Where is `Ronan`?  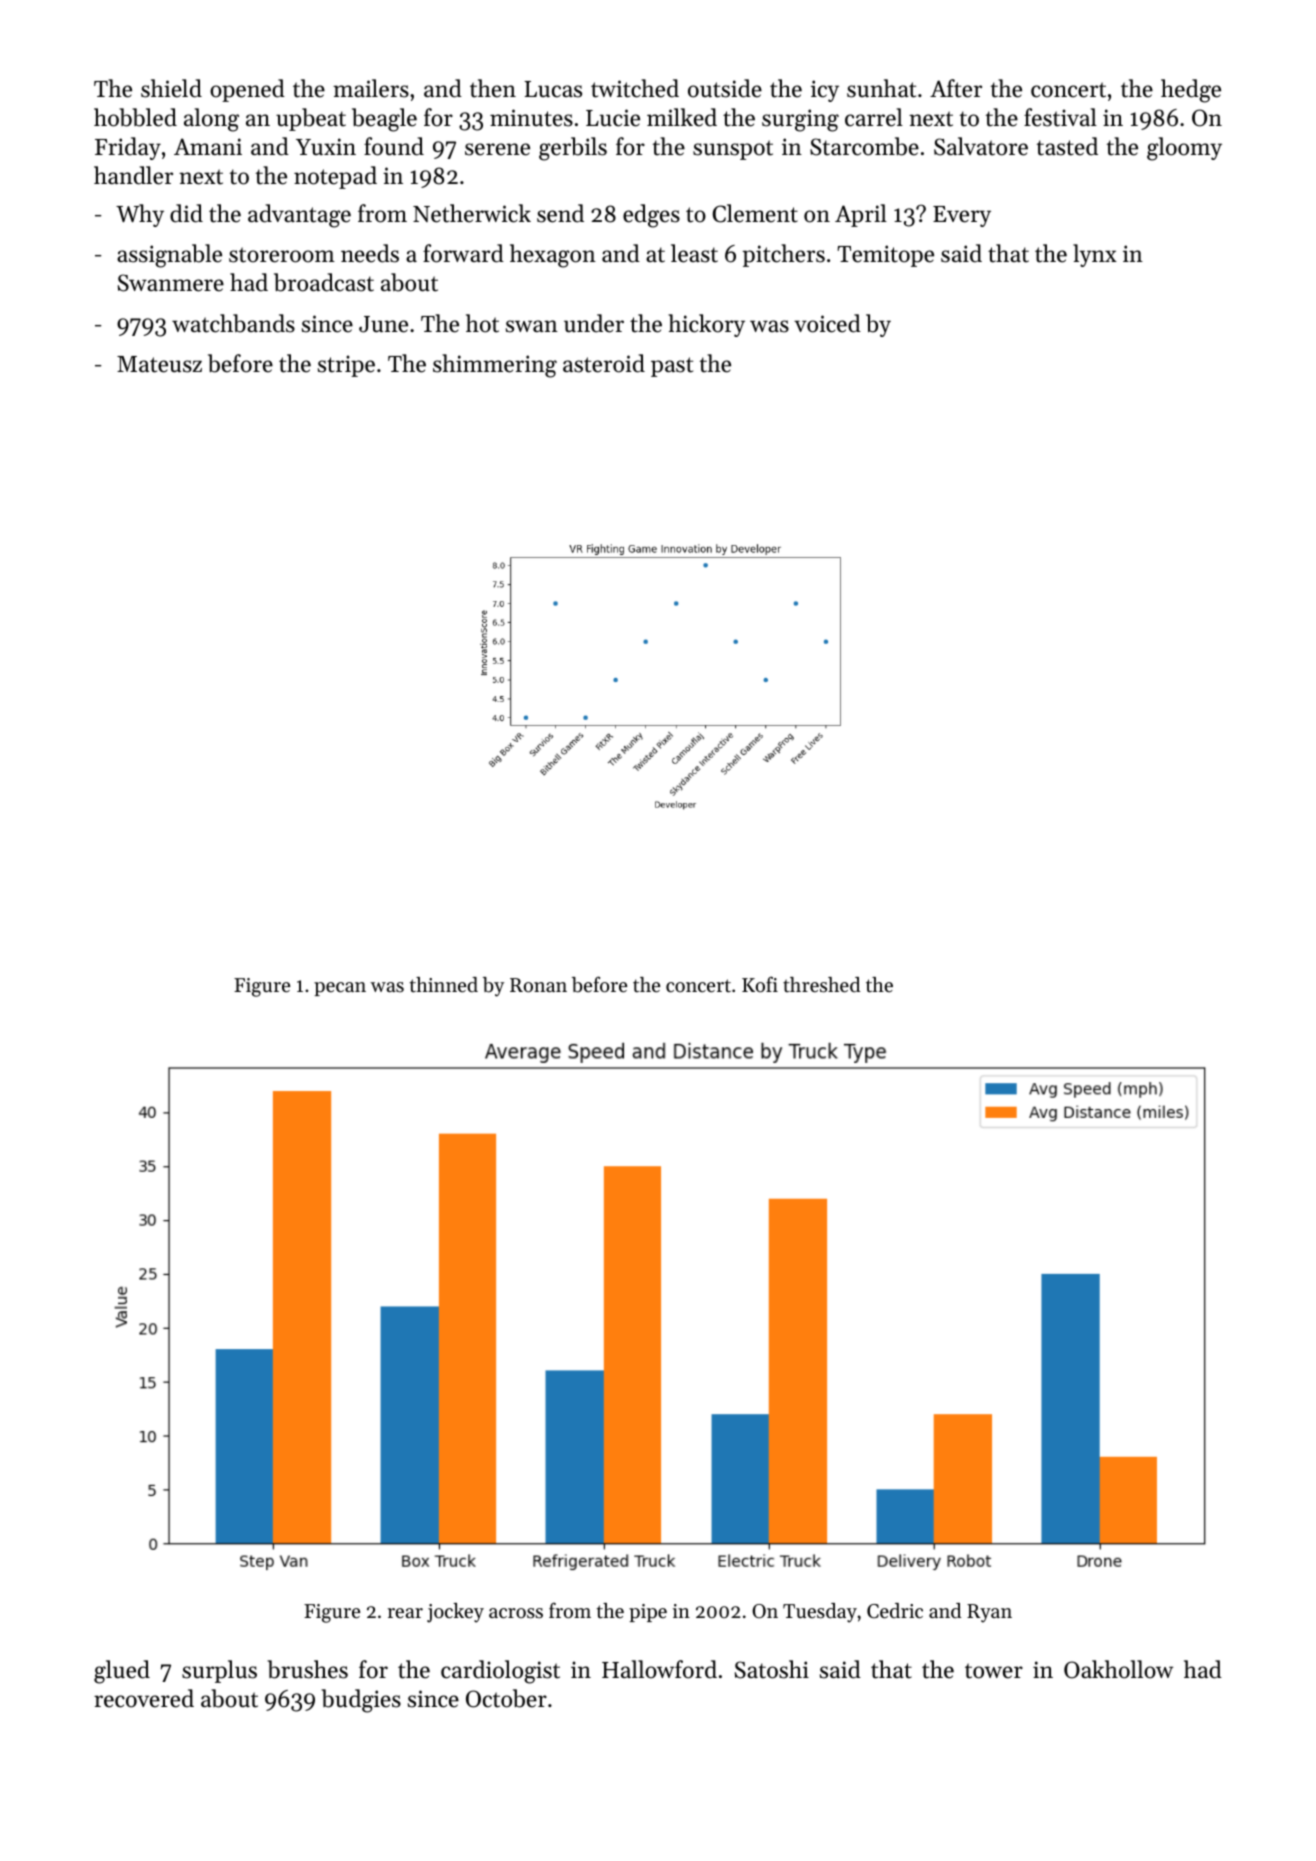 Ronan is located at coordinates (538, 985).
